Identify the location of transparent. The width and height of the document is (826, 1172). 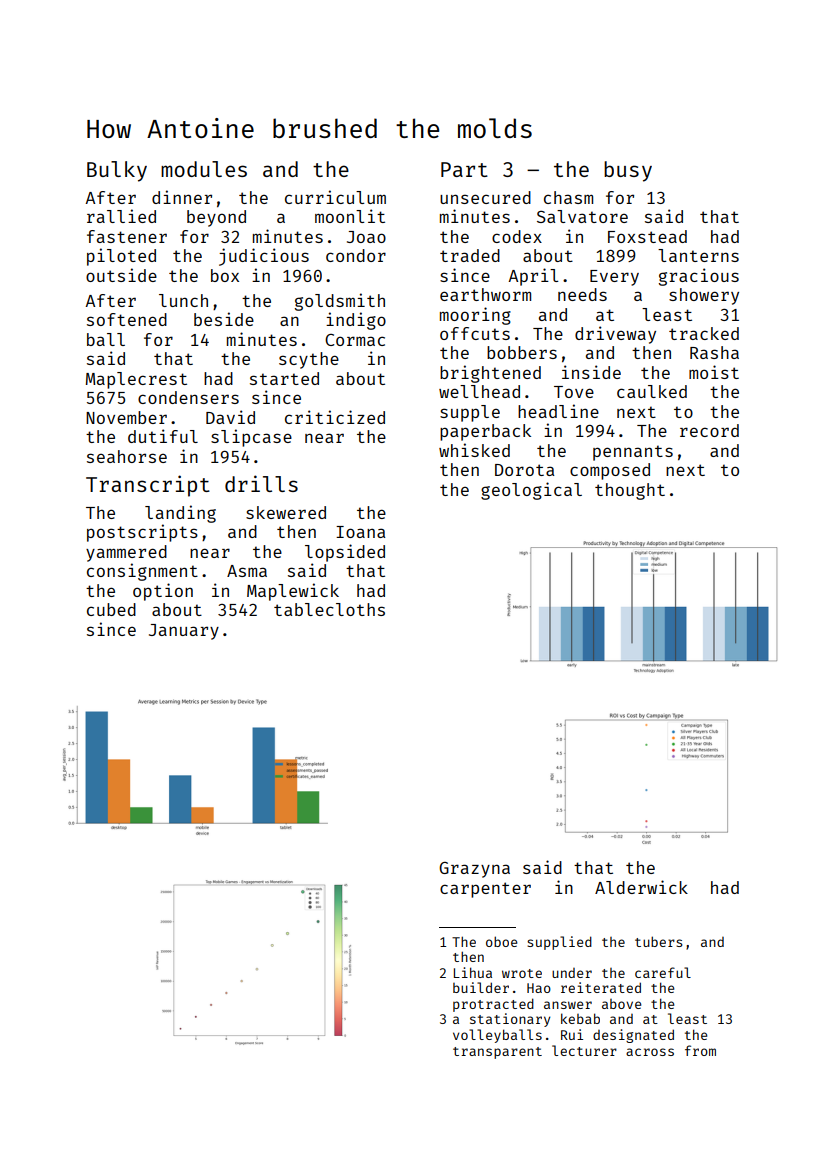
(497, 1053).
